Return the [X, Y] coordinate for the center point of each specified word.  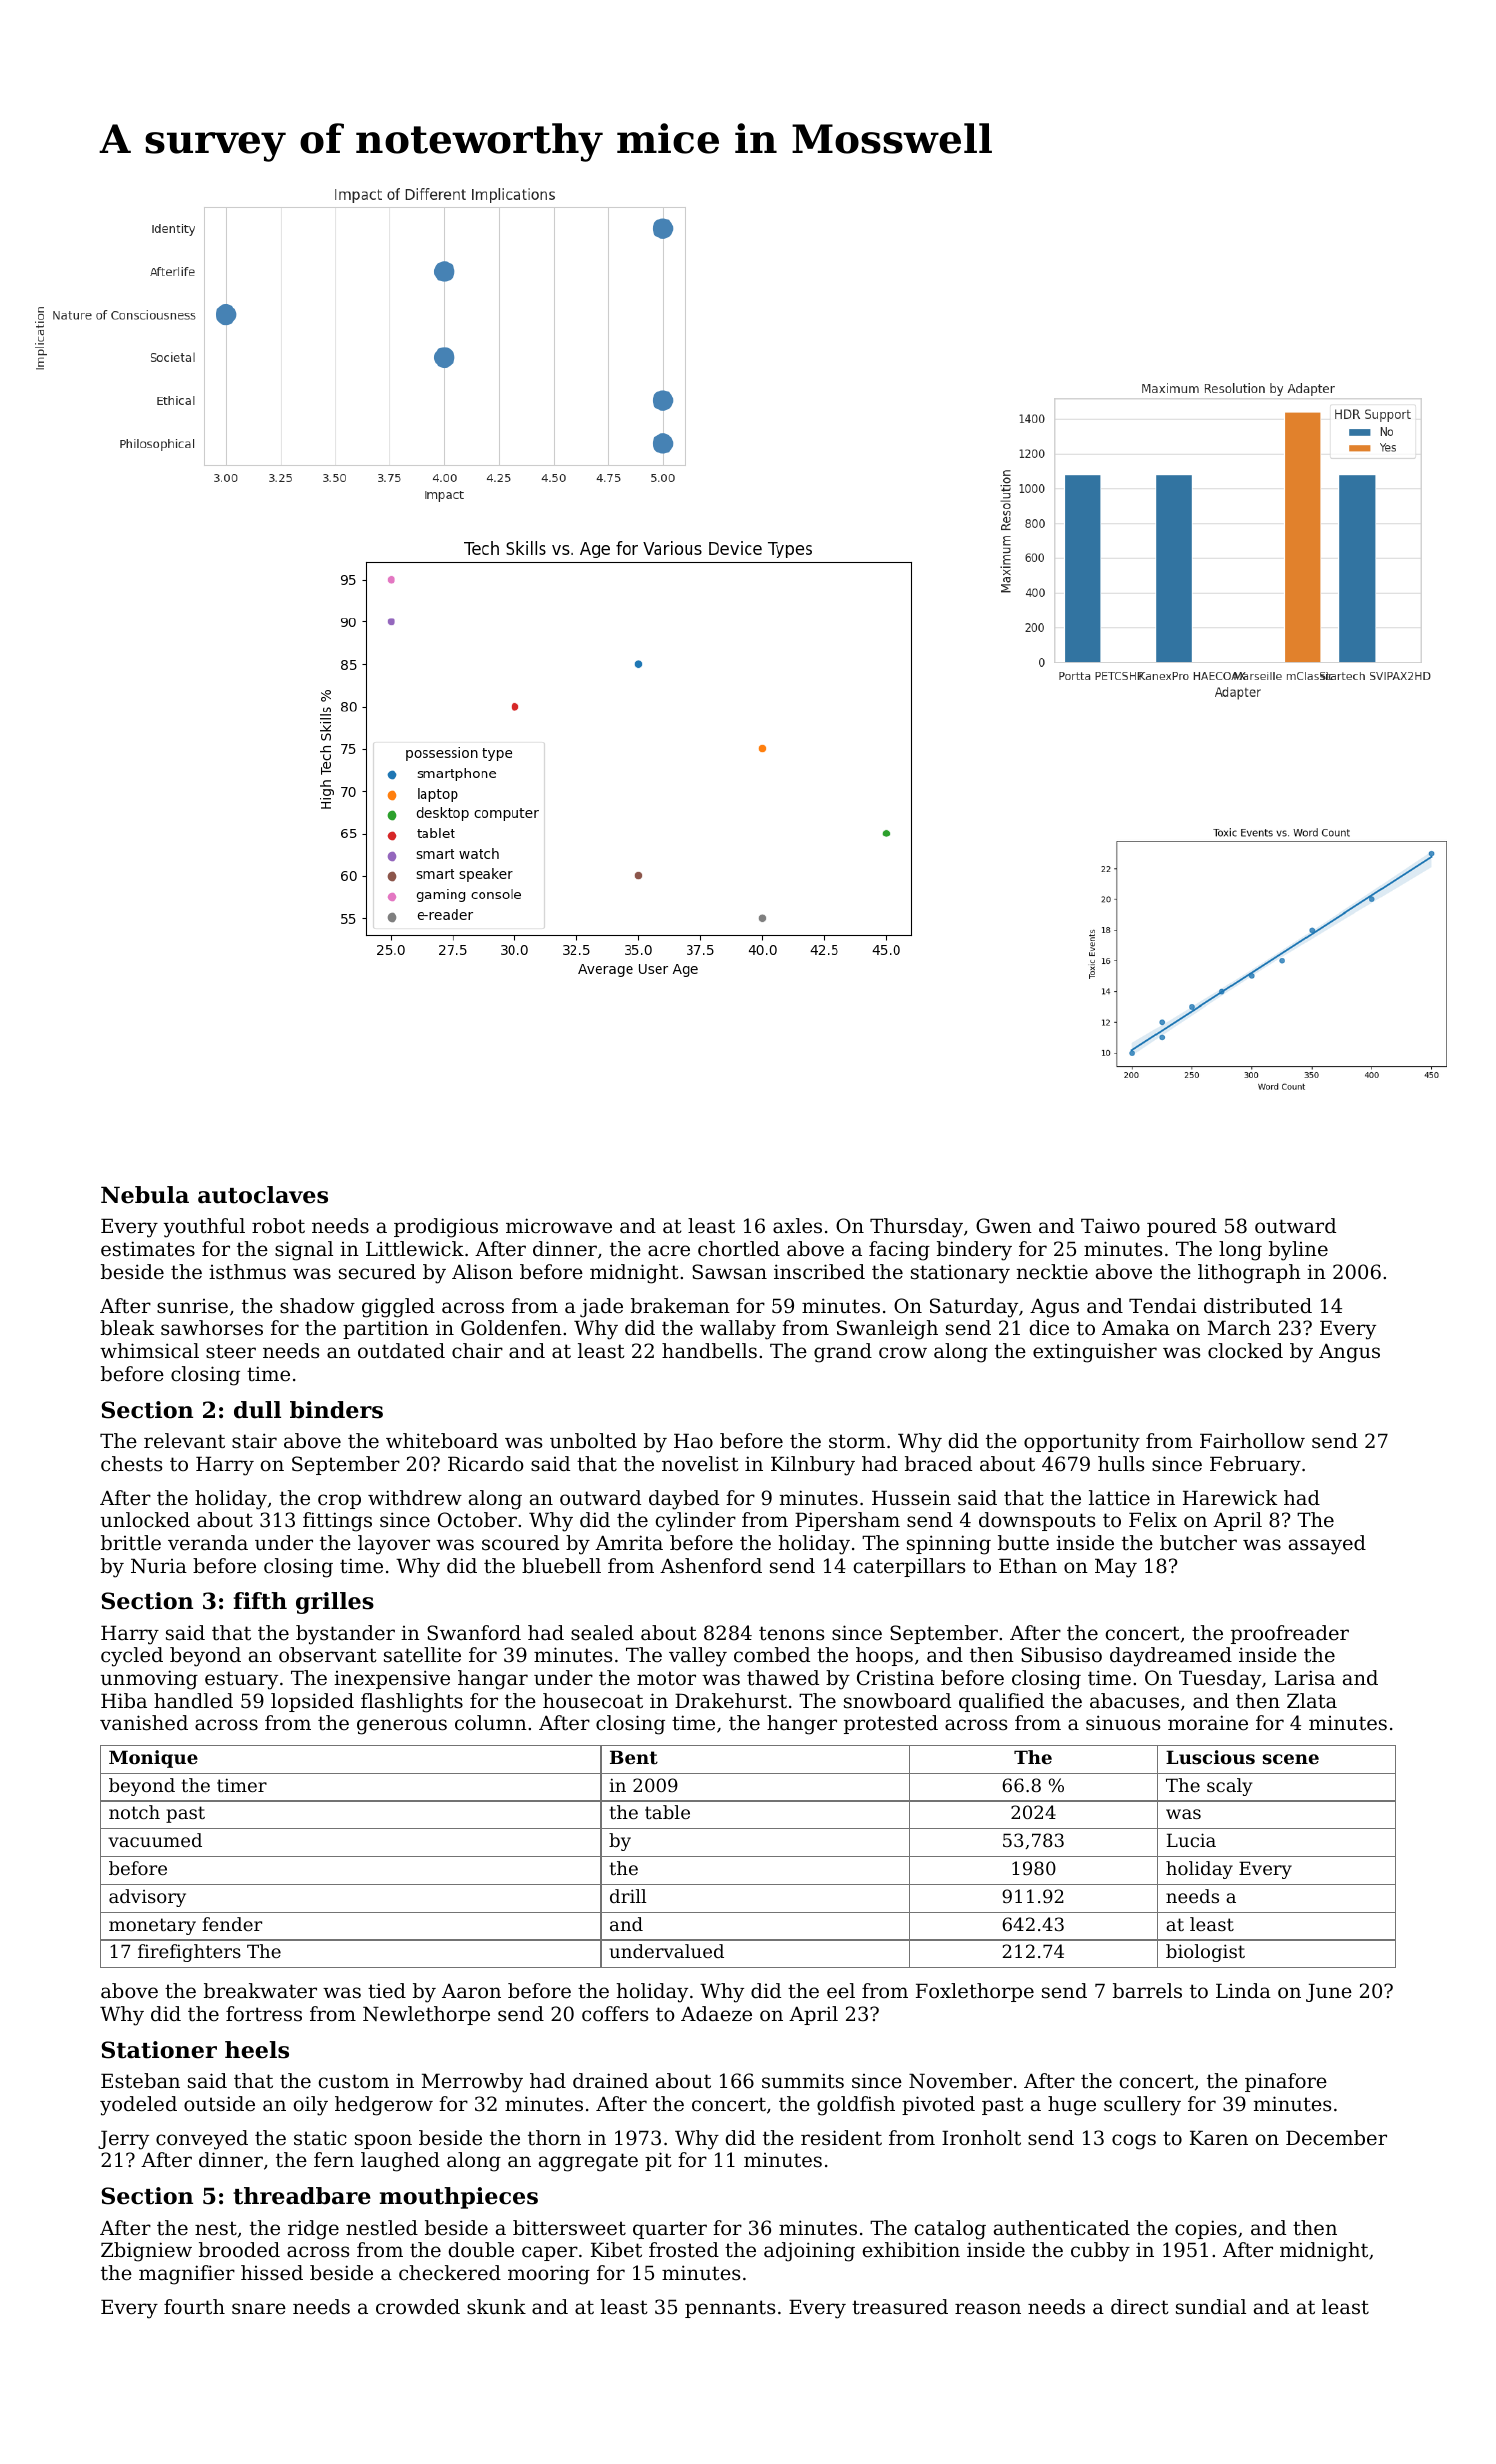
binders [336, 1410]
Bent [634, 1757]
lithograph [1249, 1274]
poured [1182, 1227]
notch [134, 1812]
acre [669, 1251]
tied [387, 1991]
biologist [1205, 1953]
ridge [313, 2230]
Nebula [145, 1195]
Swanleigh [887, 1330]
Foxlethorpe [975, 1992]
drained [610, 2081]
